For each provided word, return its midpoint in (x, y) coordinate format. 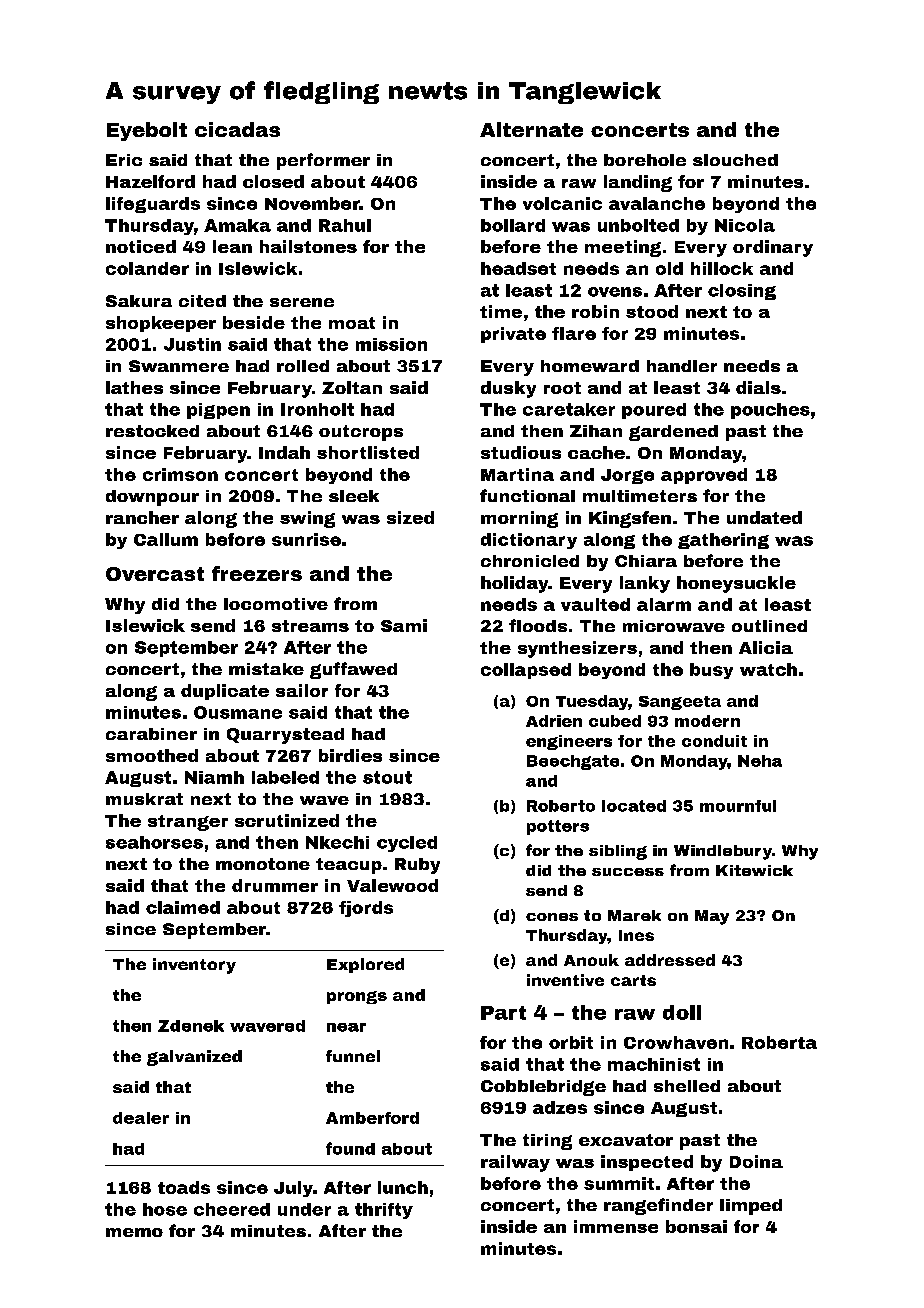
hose (165, 1209)
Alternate (531, 129)
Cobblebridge (543, 1088)
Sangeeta (680, 703)
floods (538, 625)
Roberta (779, 1042)
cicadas (237, 129)
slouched (735, 160)
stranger (188, 823)
